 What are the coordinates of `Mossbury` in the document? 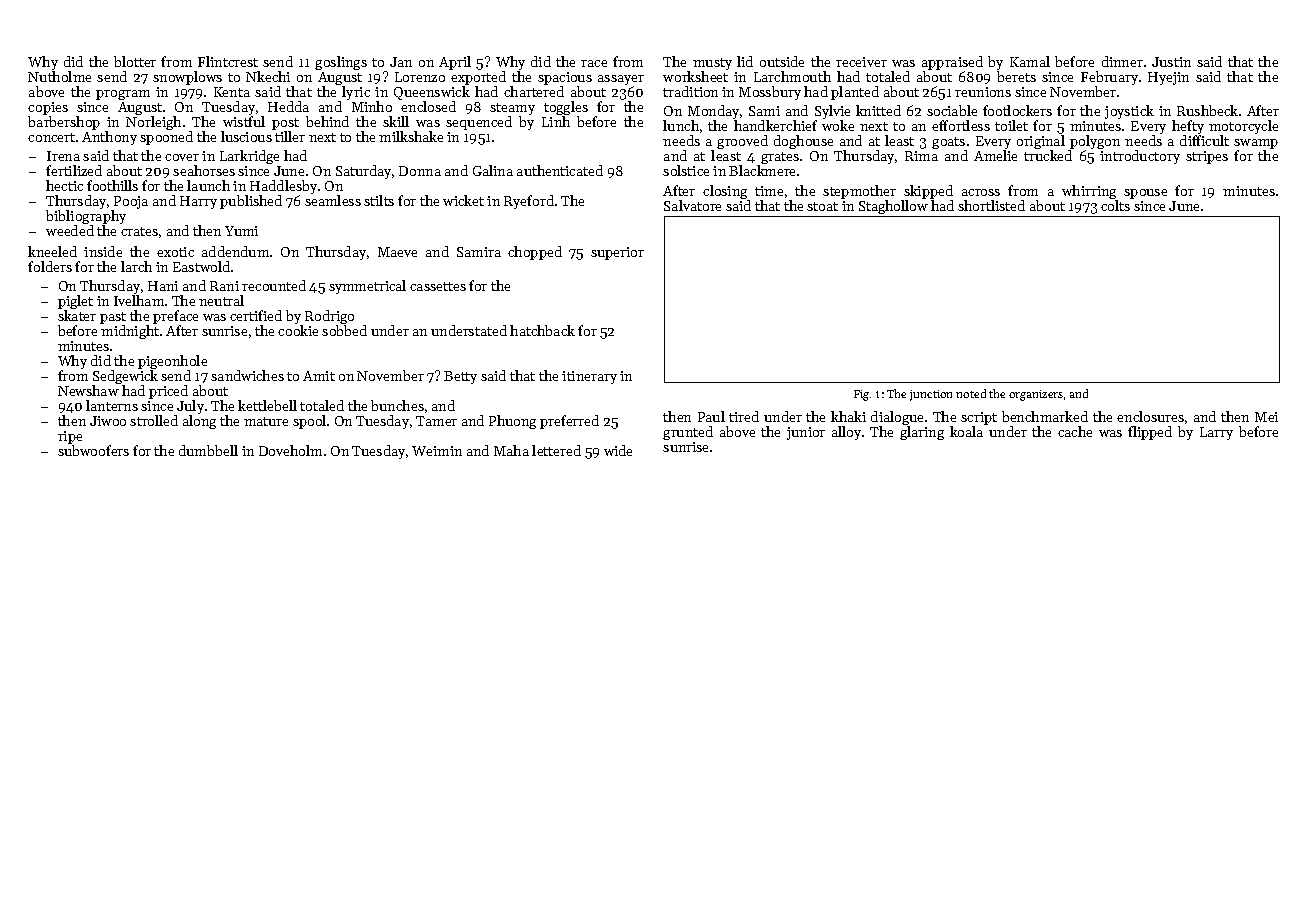 It's located at (770, 93).
